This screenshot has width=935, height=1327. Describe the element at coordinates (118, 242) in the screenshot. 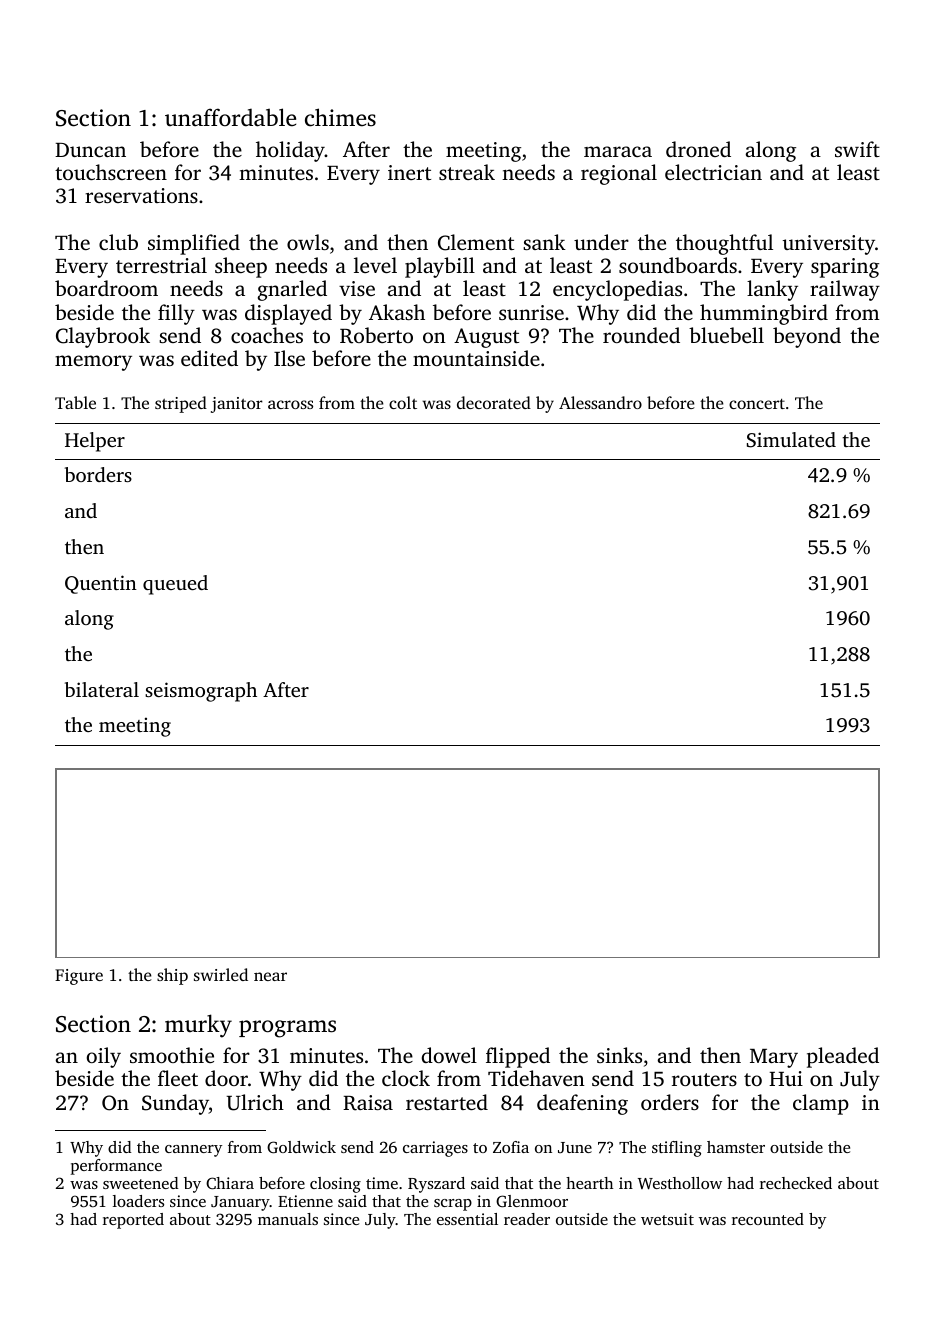

I see `club` at that location.
